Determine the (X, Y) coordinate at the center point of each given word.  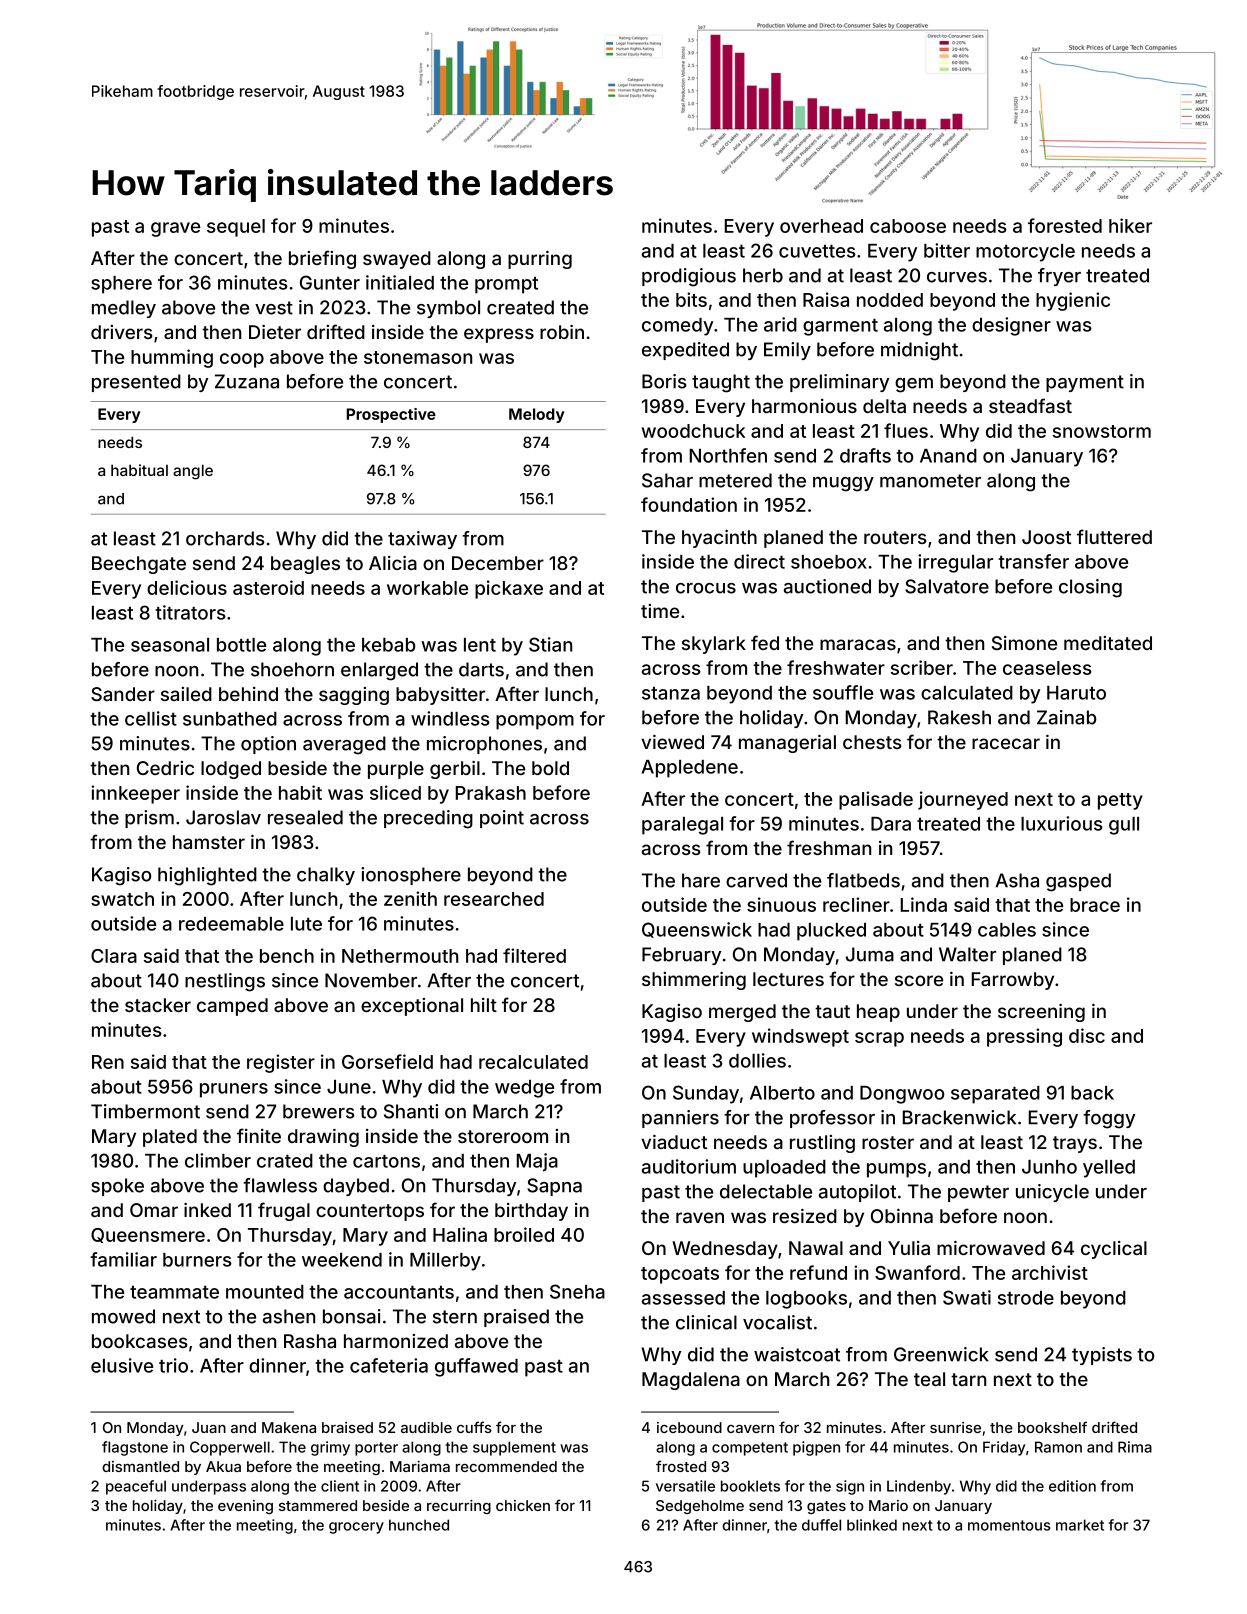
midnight (919, 351)
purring (540, 260)
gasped (1078, 882)
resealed (305, 817)
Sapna (554, 1187)
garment (840, 327)
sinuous (781, 904)
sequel (236, 228)
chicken (523, 1505)
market (1080, 1525)
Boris (664, 381)
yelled (1109, 1169)
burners (197, 1260)
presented (136, 383)
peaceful (136, 1487)
